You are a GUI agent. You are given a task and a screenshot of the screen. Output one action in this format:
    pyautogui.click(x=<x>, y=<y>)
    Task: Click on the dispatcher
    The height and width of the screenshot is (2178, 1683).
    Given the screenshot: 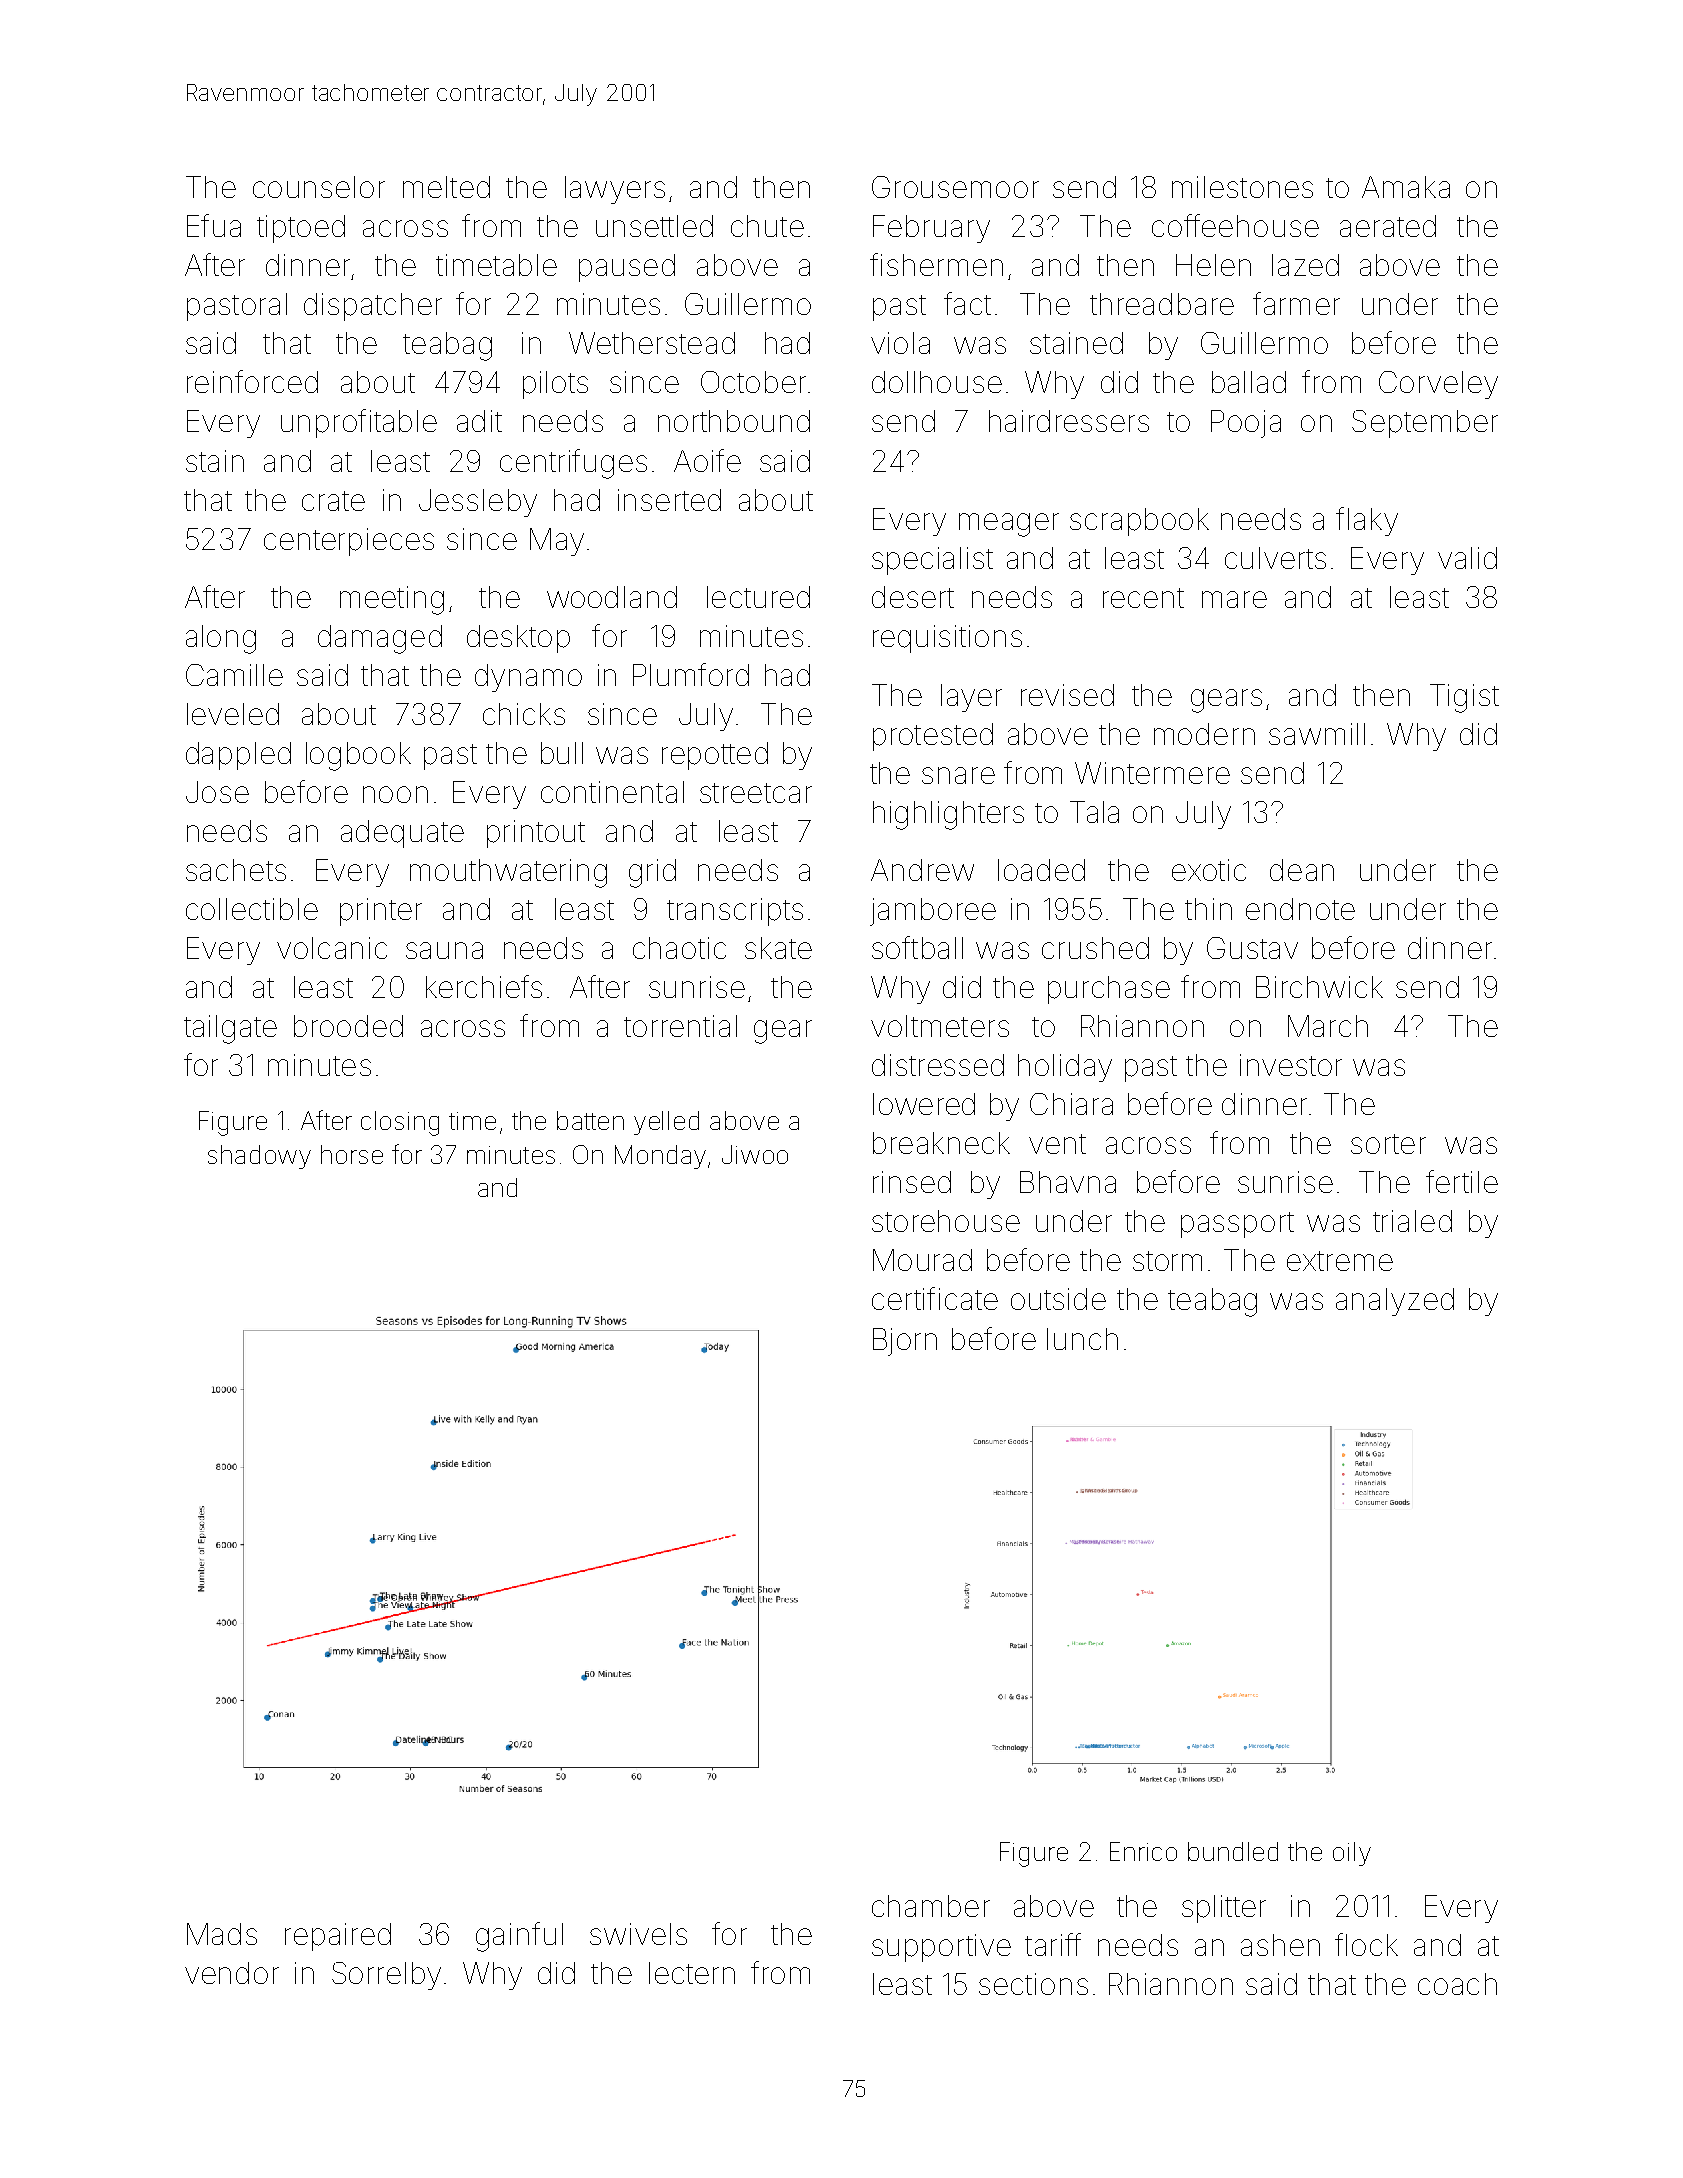 What is the action you would take?
    pyautogui.click(x=373, y=307)
